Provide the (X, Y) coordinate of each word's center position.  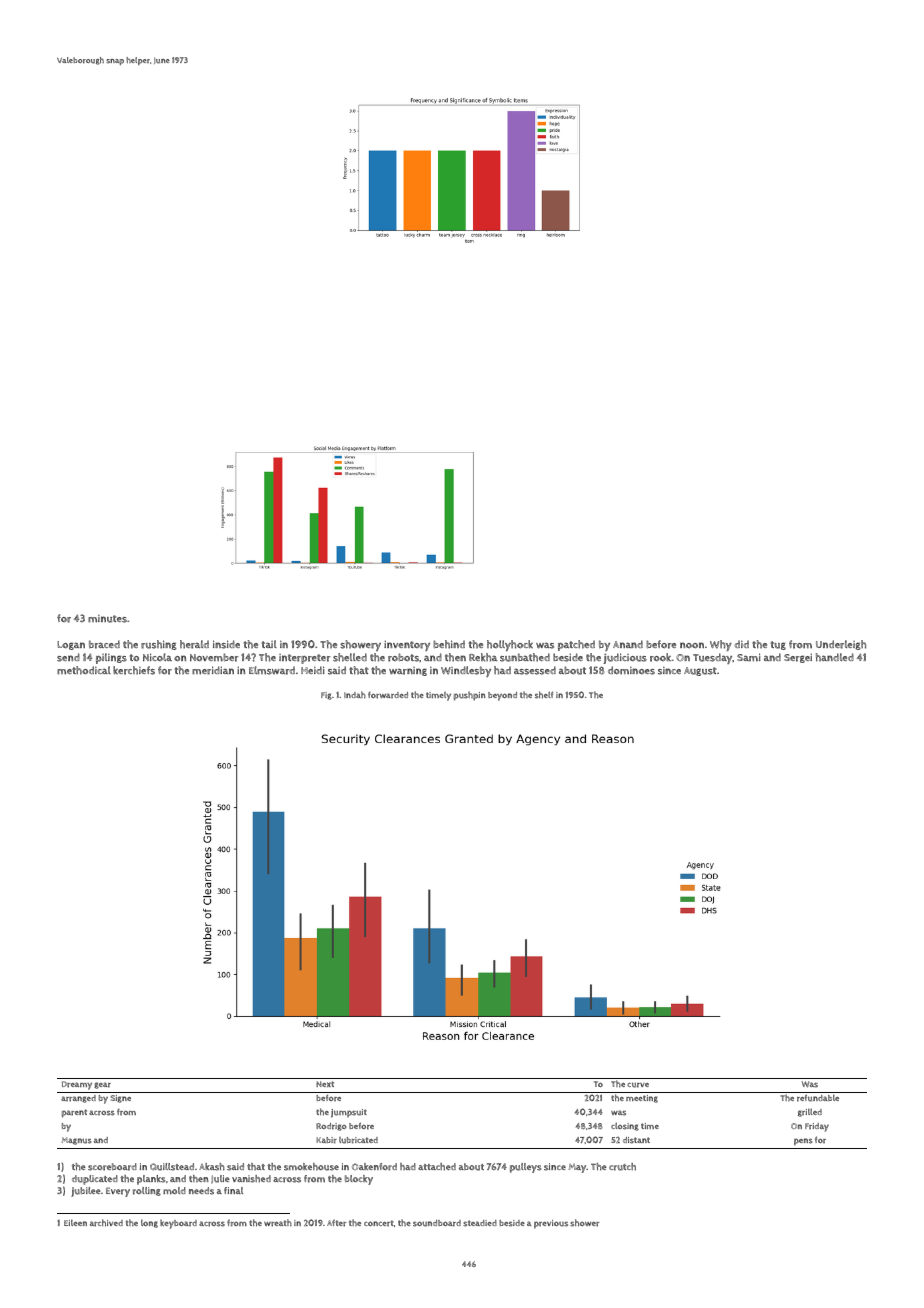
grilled (810, 1112)
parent (74, 1113)
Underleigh (841, 645)
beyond (502, 696)
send (68, 657)
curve (638, 1085)
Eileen (75, 1222)
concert (379, 1223)
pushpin (470, 696)
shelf (544, 695)
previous (551, 1224)
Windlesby (466, 671)
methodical (84, 670)
